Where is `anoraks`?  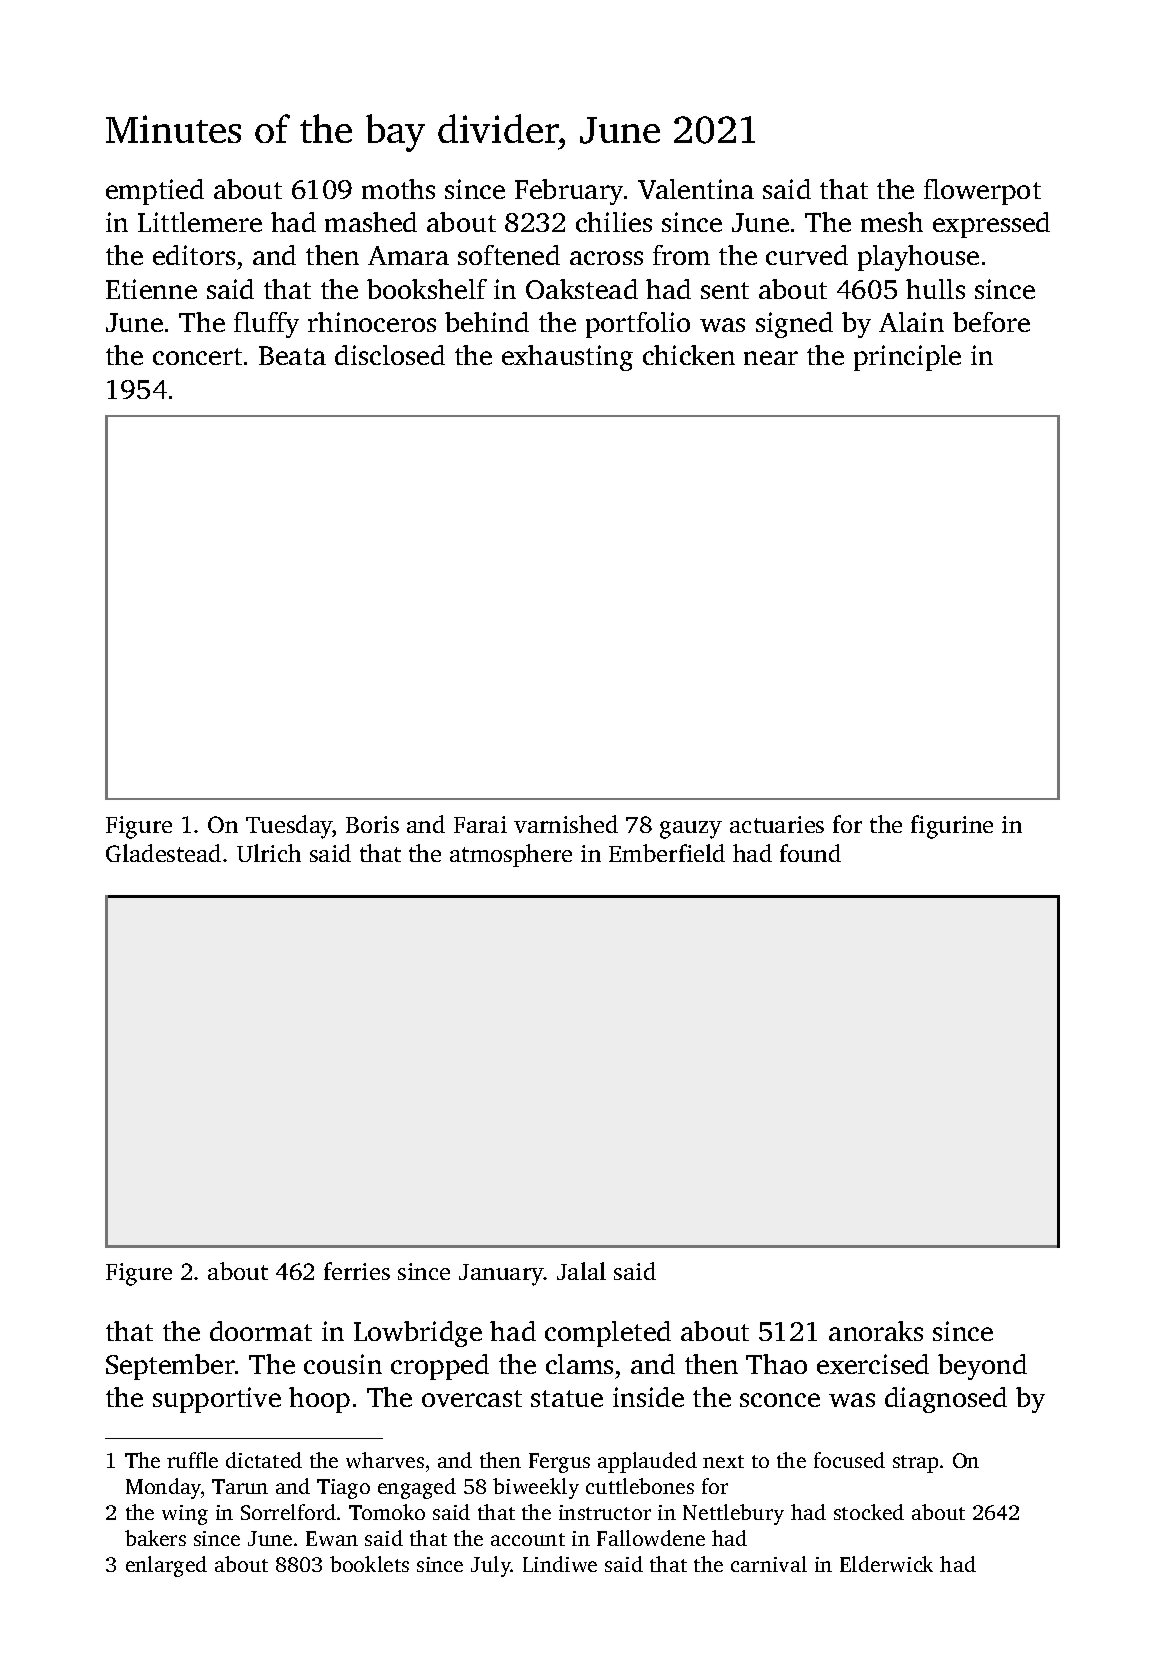 anoraks is located at coordinates (876, 1331).
